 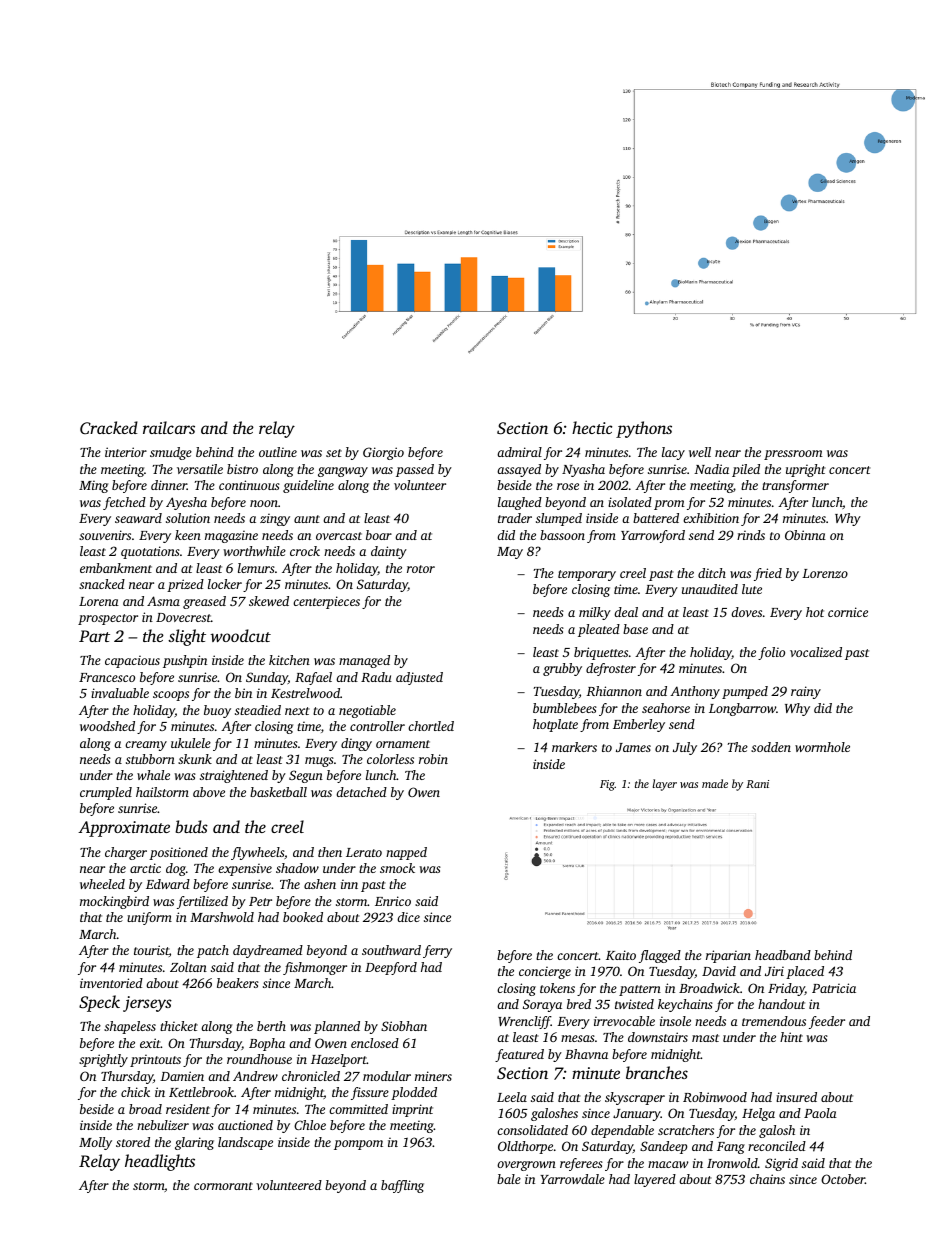 I want to click on flagged, so click(x=660, y=956).
